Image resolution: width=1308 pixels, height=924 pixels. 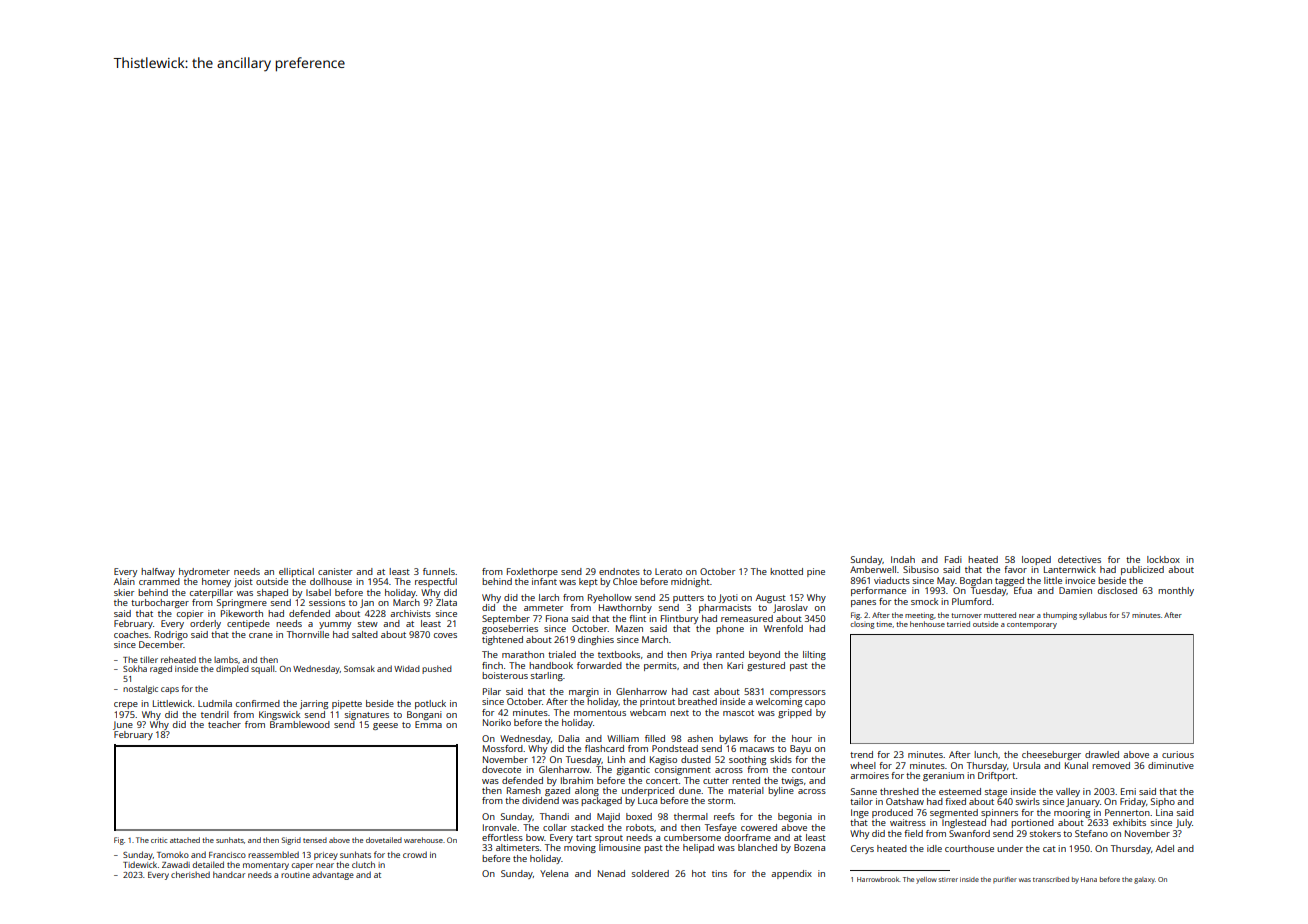 I want to click on cherished, so click(x=190, y=874).
